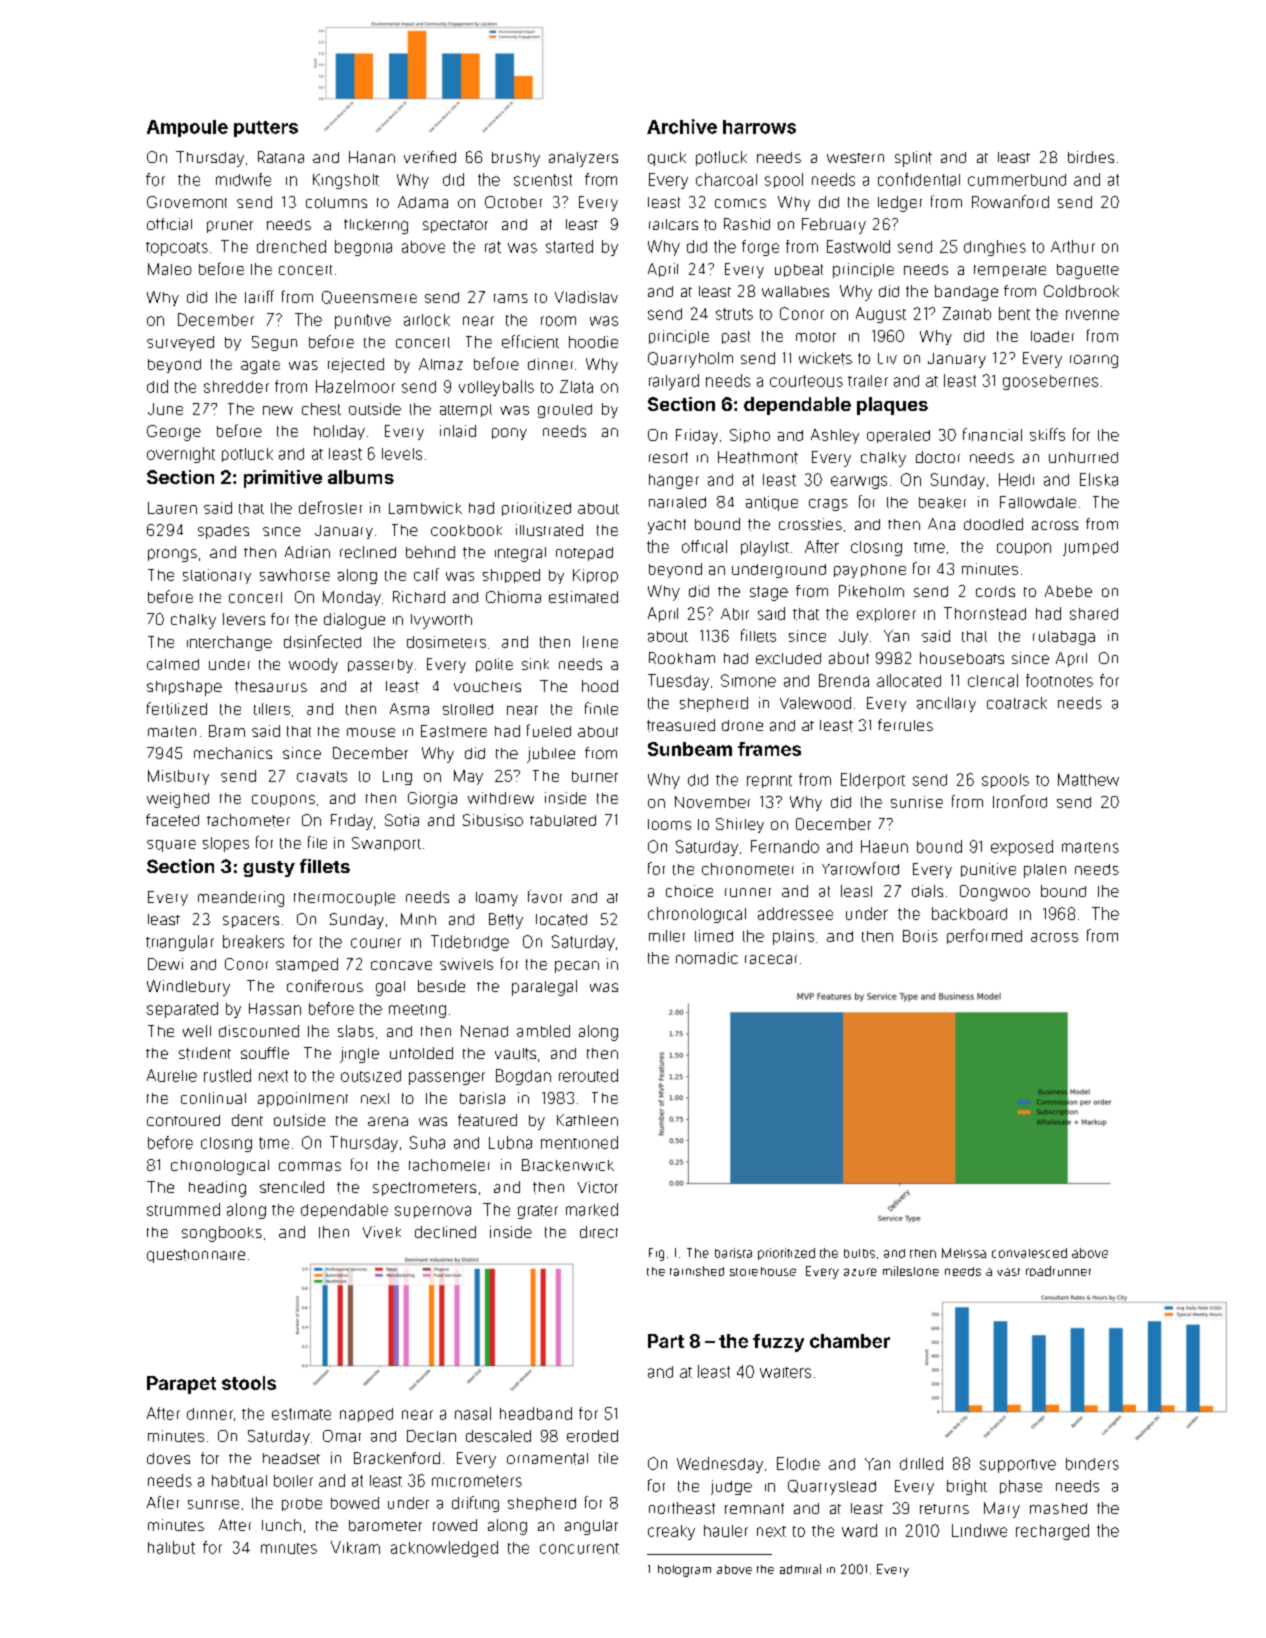  Describe the element at coordinates (1083, 457) in the image. I see `unhurried` at that location.
